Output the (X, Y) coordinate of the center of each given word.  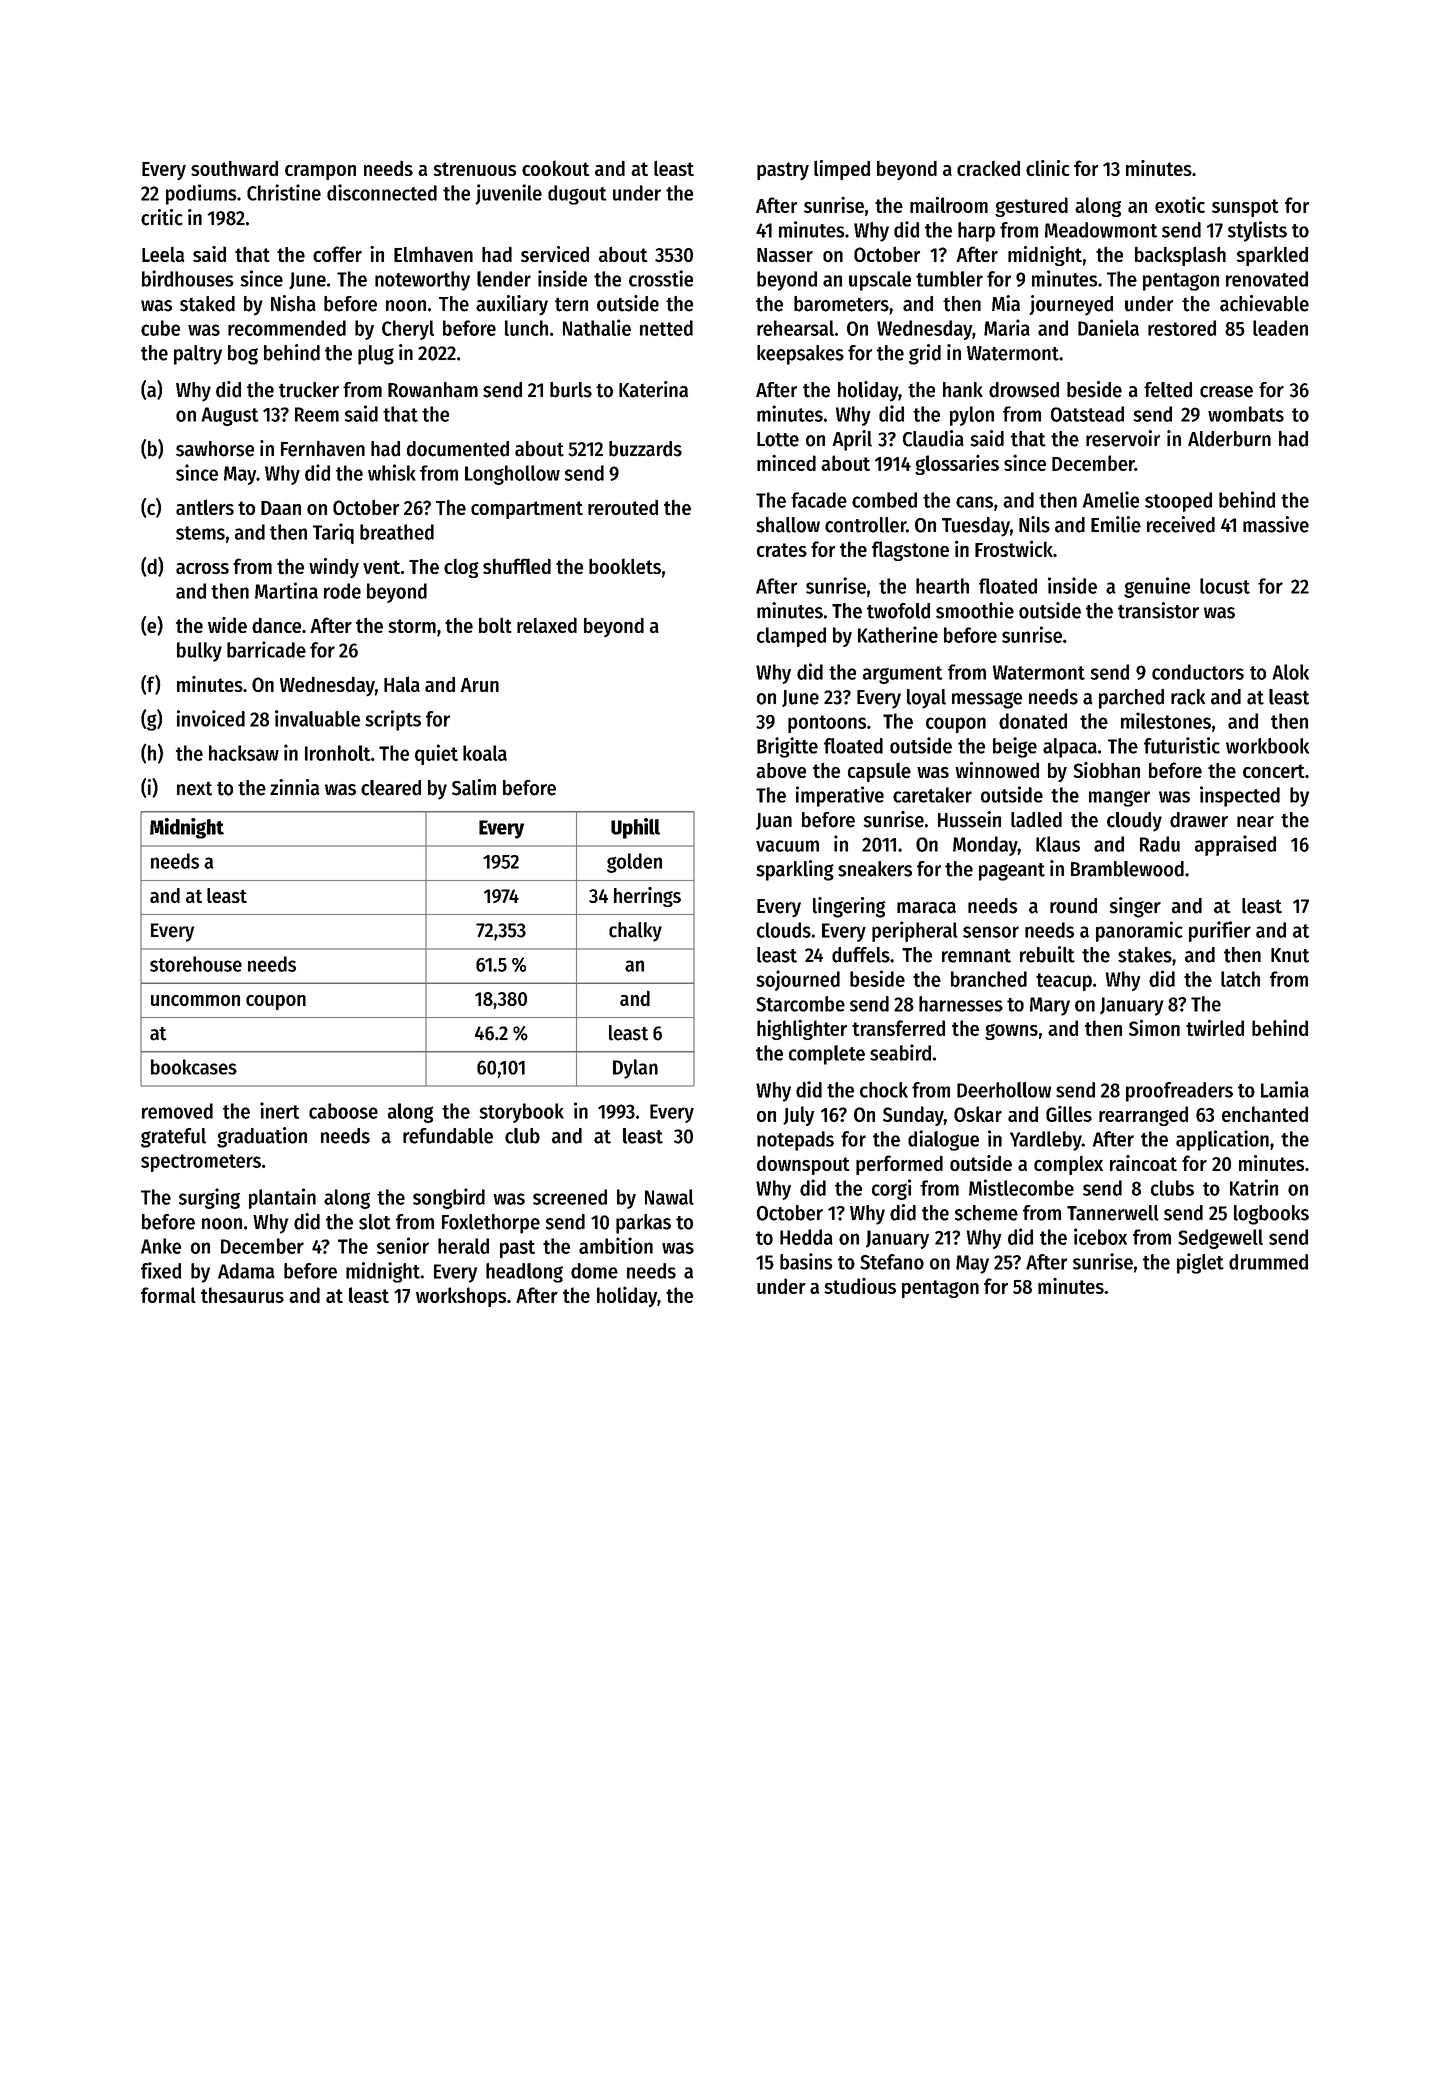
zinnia (295, 787)
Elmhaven (433, 254)
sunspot (1245, 208)
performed (899, 1165)
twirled (1215, 1027)
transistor (1158, 610)
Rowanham (433, 390)
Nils (1034, 524)
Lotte (778, 439)
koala (485, 753)
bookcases (194, 1067)
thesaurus (242, 1295)
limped (842, 170)
